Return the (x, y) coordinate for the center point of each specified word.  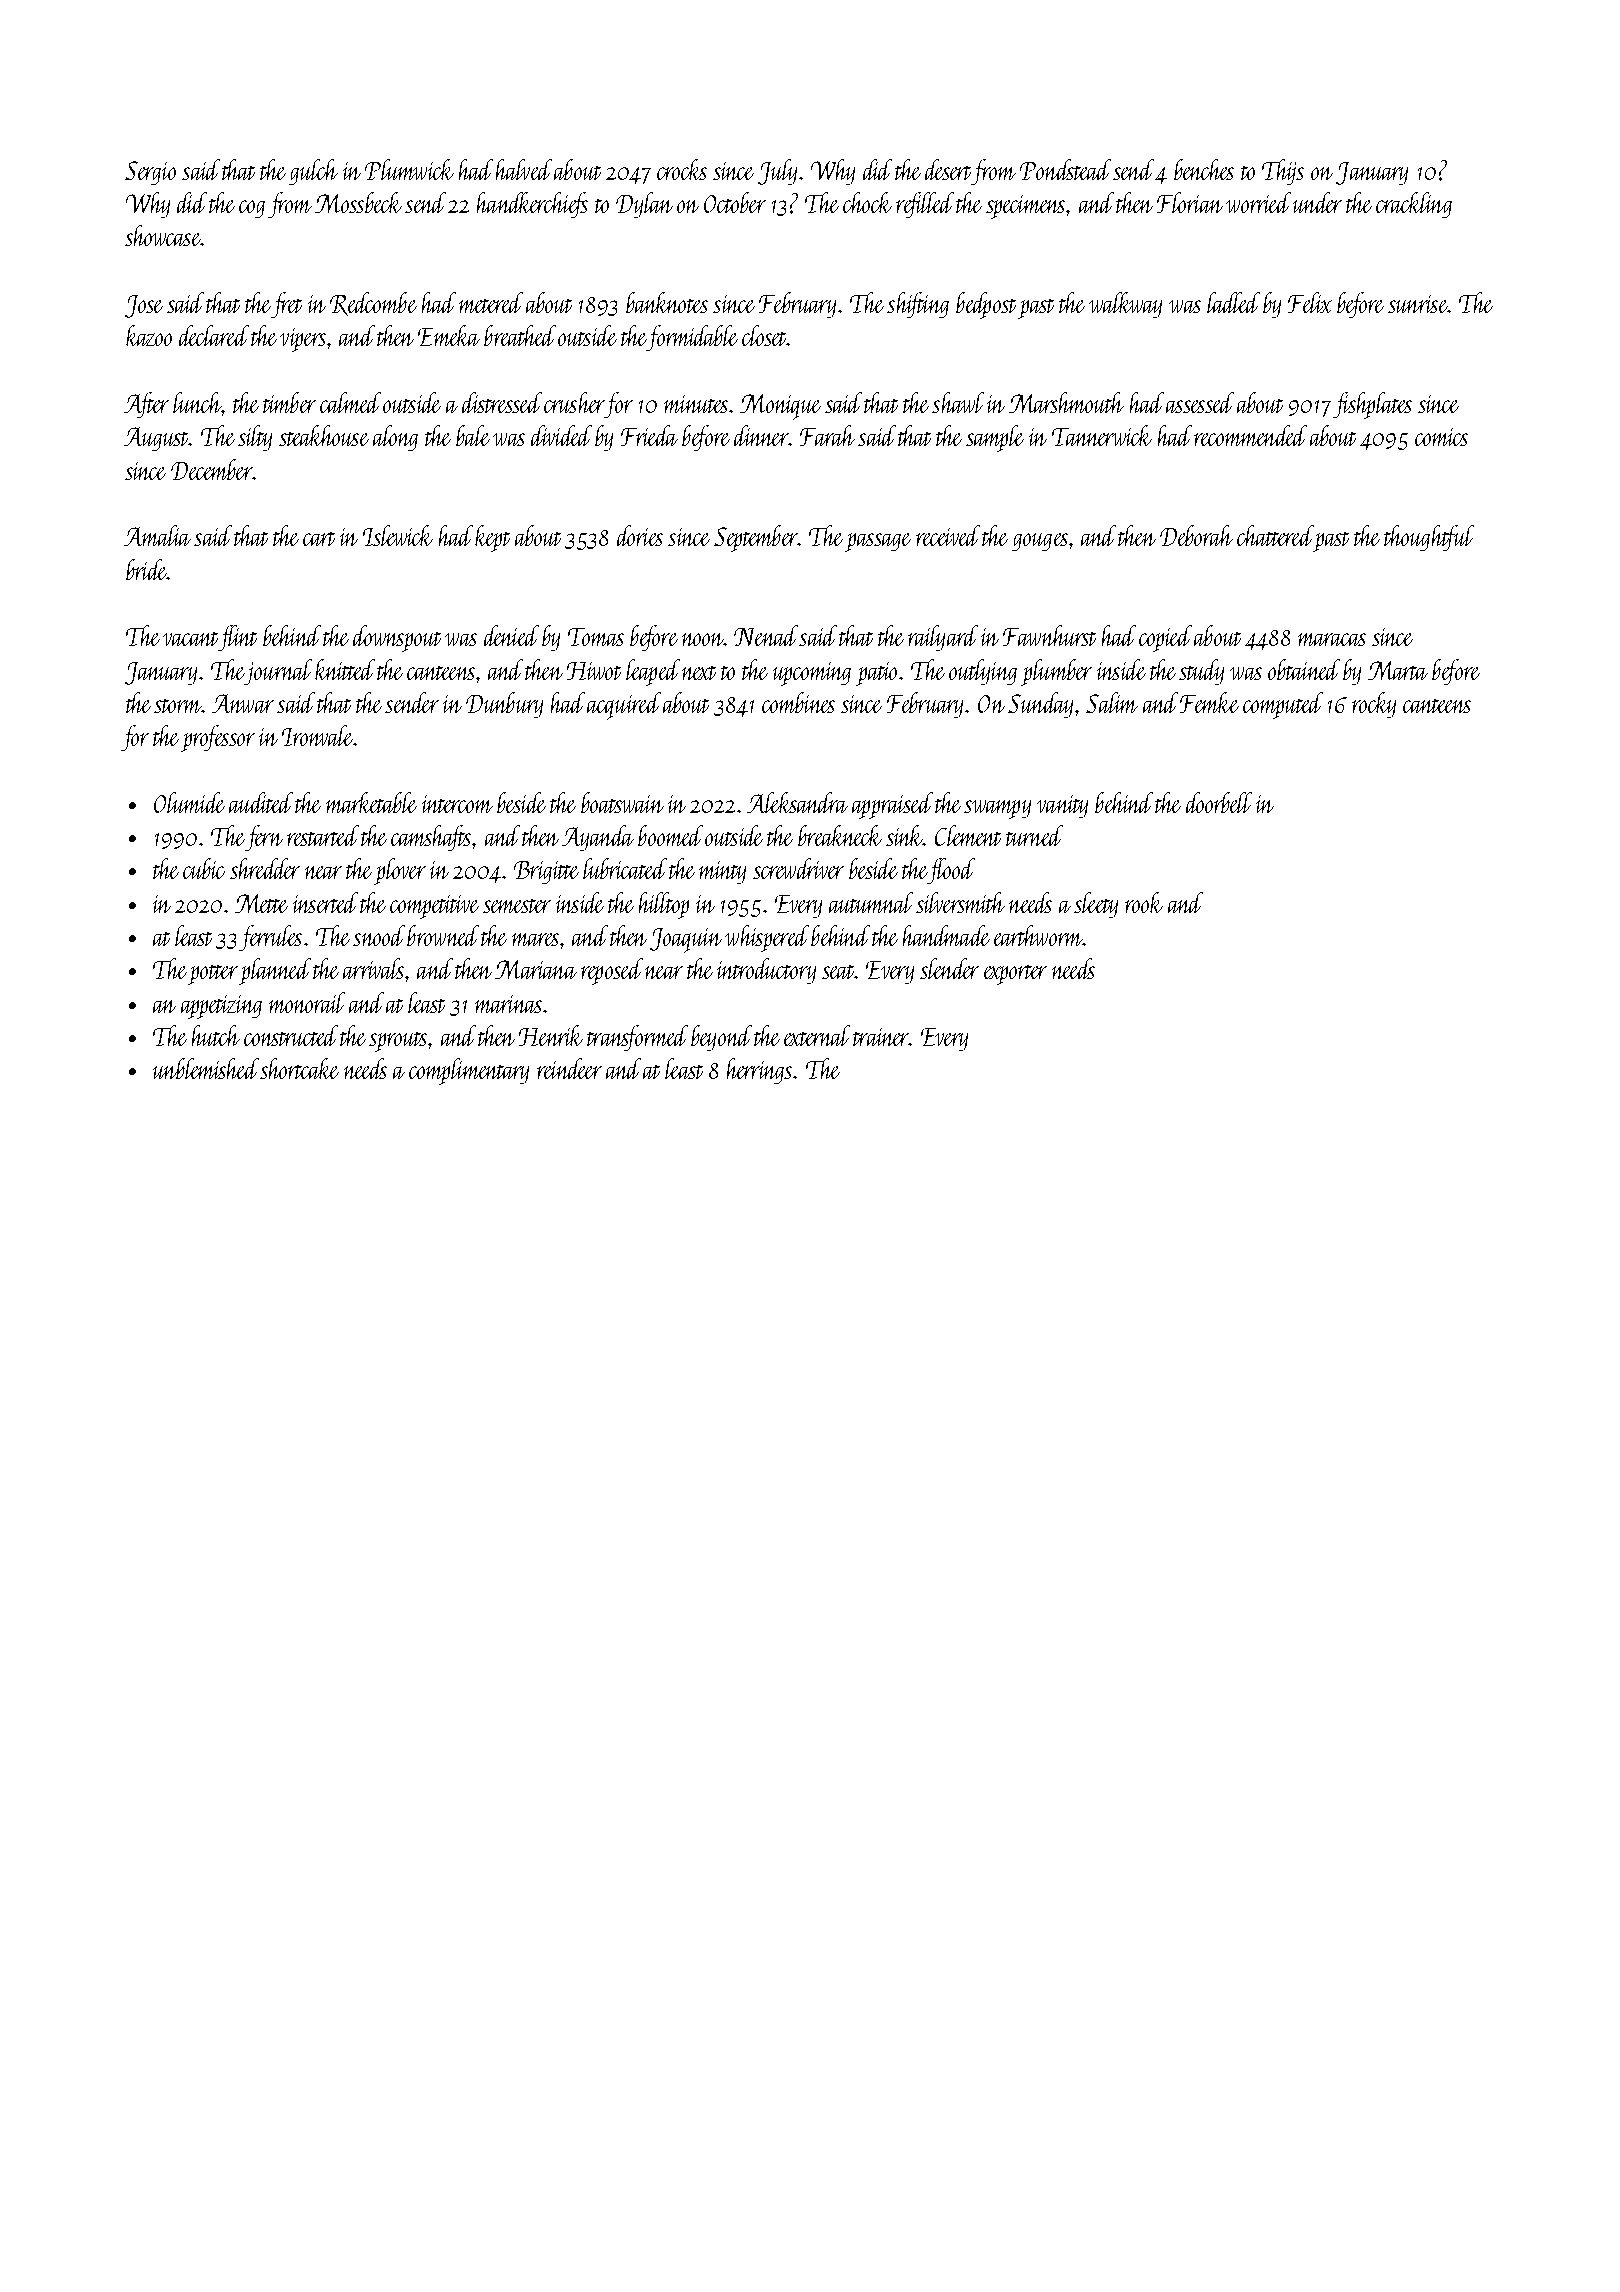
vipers (303, 340)
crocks (682, 169)
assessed (1200, 402)
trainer (881, 1037)
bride (146, 569)
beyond (721, 1038)
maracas (1332, 639)
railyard (943, 638)
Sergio (150, 173)
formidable (692, 338)
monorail (307, 1002)
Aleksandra (797, 802)
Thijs (1283, 172)
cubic (204, 868)
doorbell (1219, 802)
